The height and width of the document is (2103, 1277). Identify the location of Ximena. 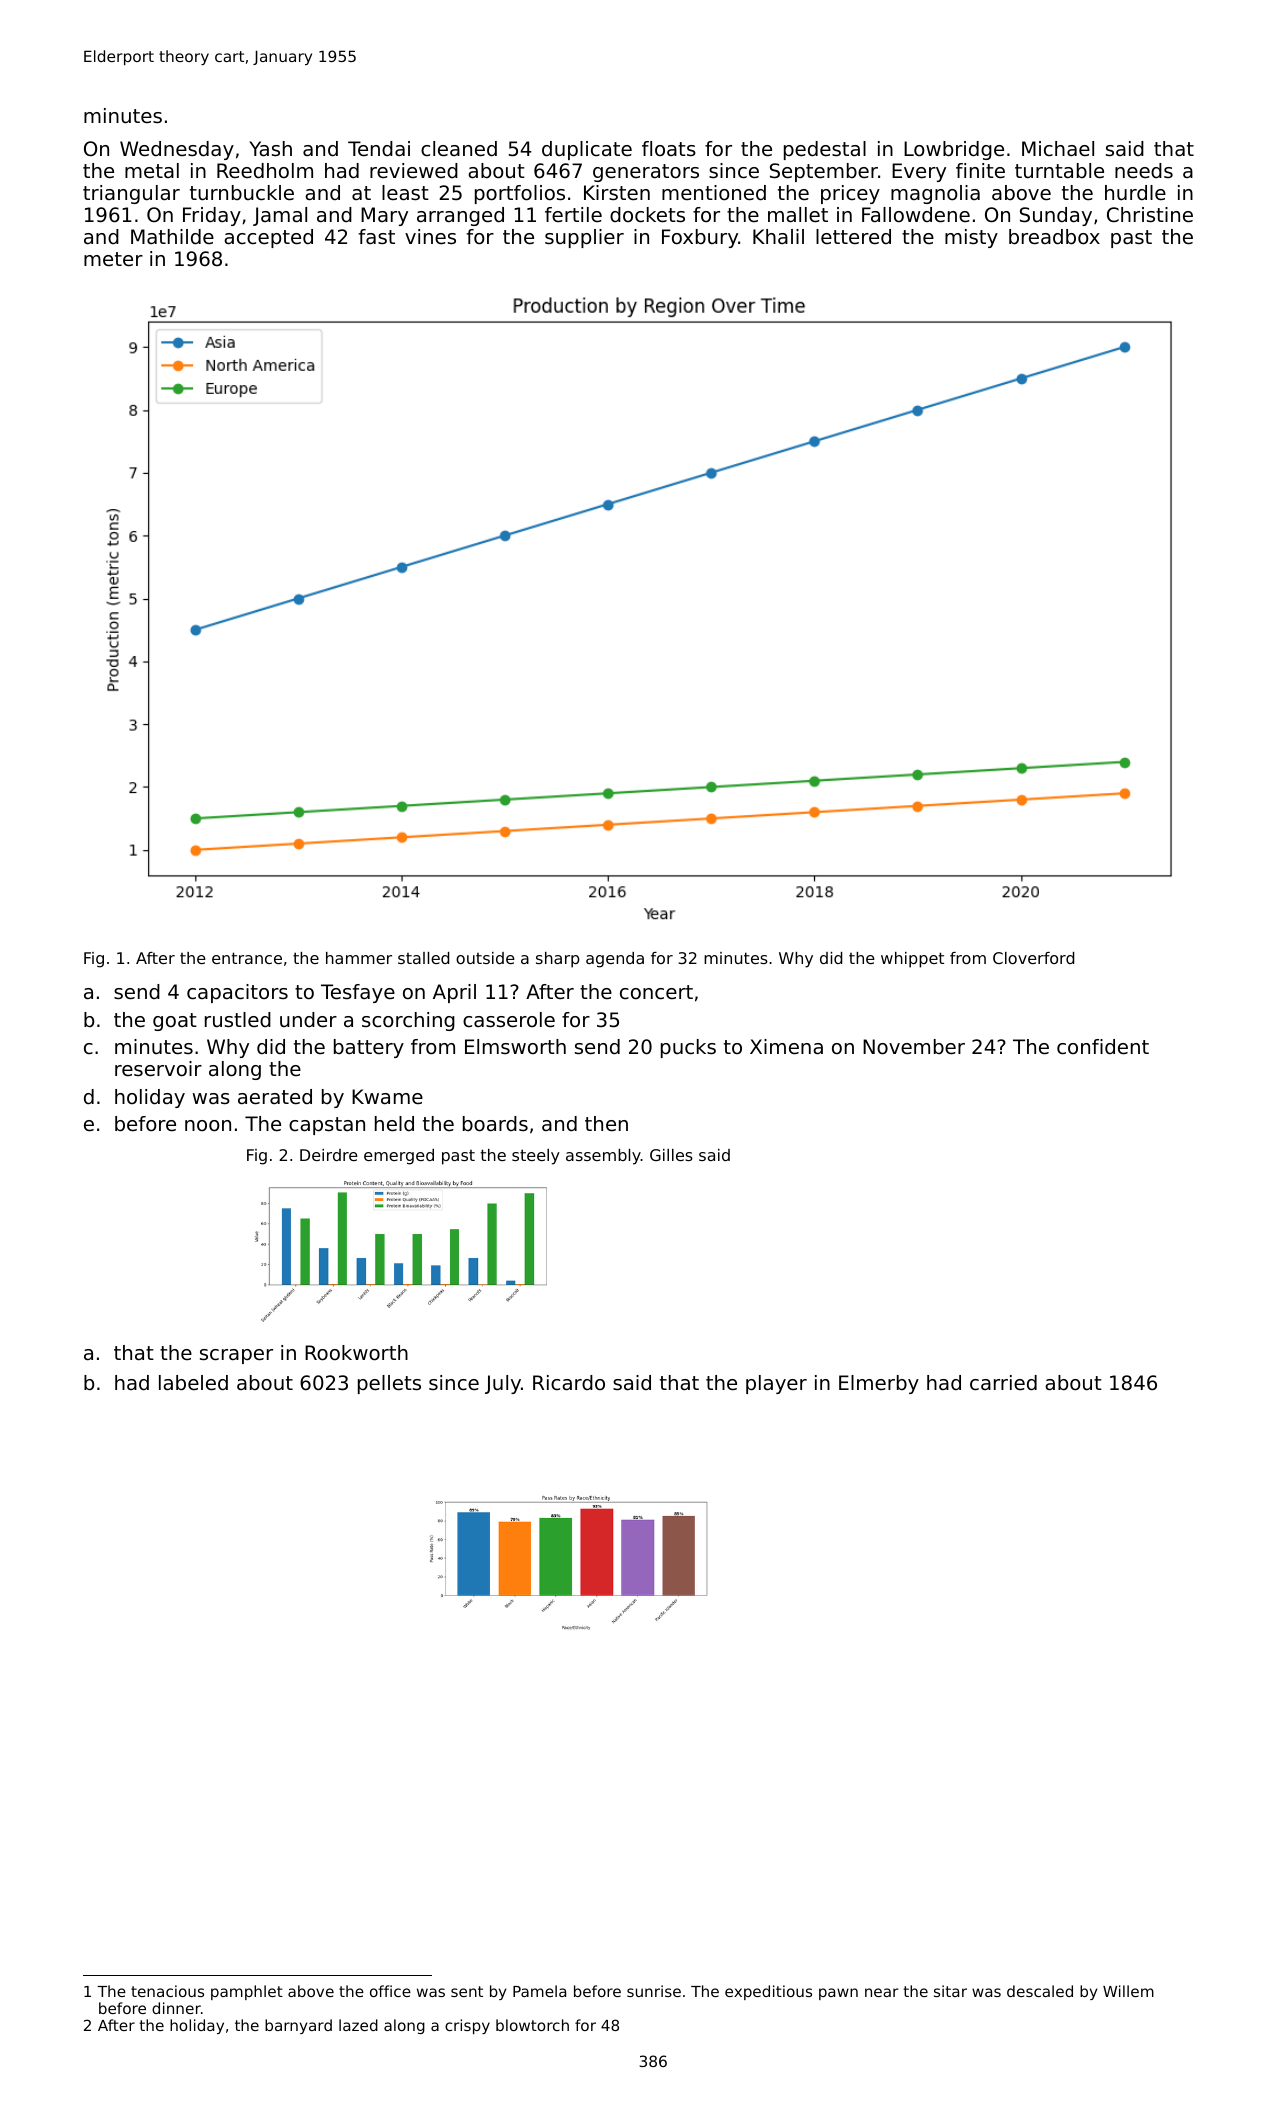
(786, 1047).
